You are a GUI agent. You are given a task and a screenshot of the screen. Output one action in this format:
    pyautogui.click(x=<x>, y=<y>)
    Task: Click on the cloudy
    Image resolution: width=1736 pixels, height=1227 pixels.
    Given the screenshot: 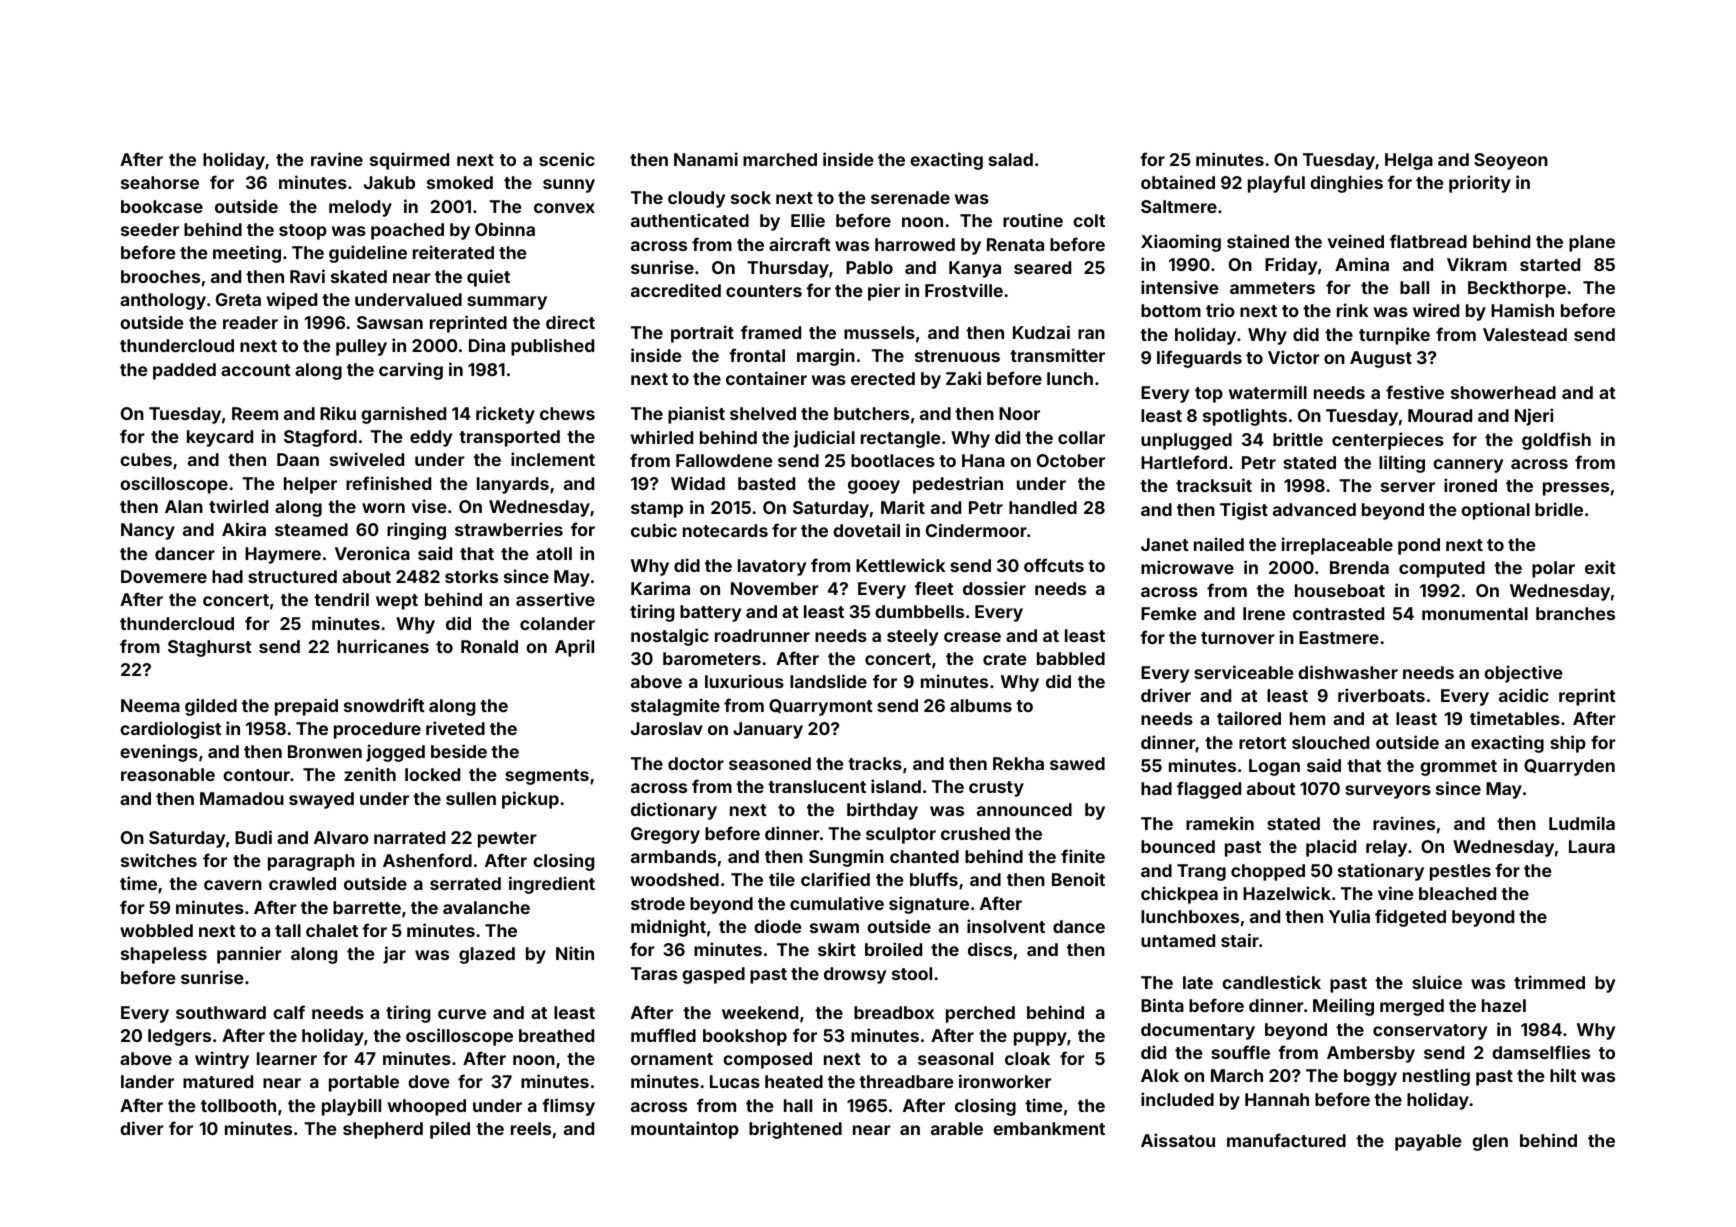 What is the action you would take?
    pyautogui.click(x=696, y=199)
